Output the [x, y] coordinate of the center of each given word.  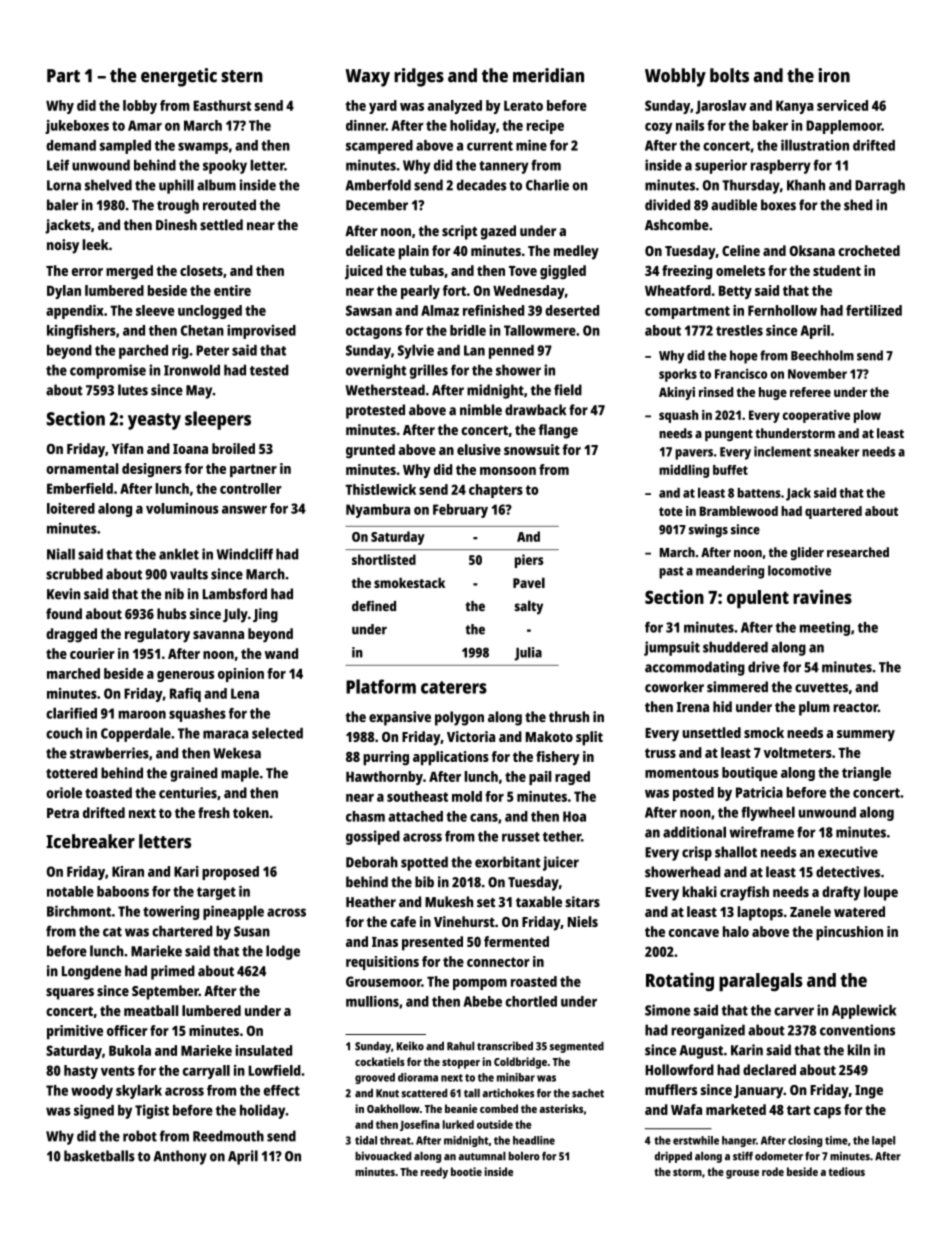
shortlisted [384, 559]
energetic [179, 77]
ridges [419, 77]
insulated [264, 1050]
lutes [133, 390]
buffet [730, 470]
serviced [842, 105]
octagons [374, 332]
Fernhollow [782, 310]
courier [92, 653]
